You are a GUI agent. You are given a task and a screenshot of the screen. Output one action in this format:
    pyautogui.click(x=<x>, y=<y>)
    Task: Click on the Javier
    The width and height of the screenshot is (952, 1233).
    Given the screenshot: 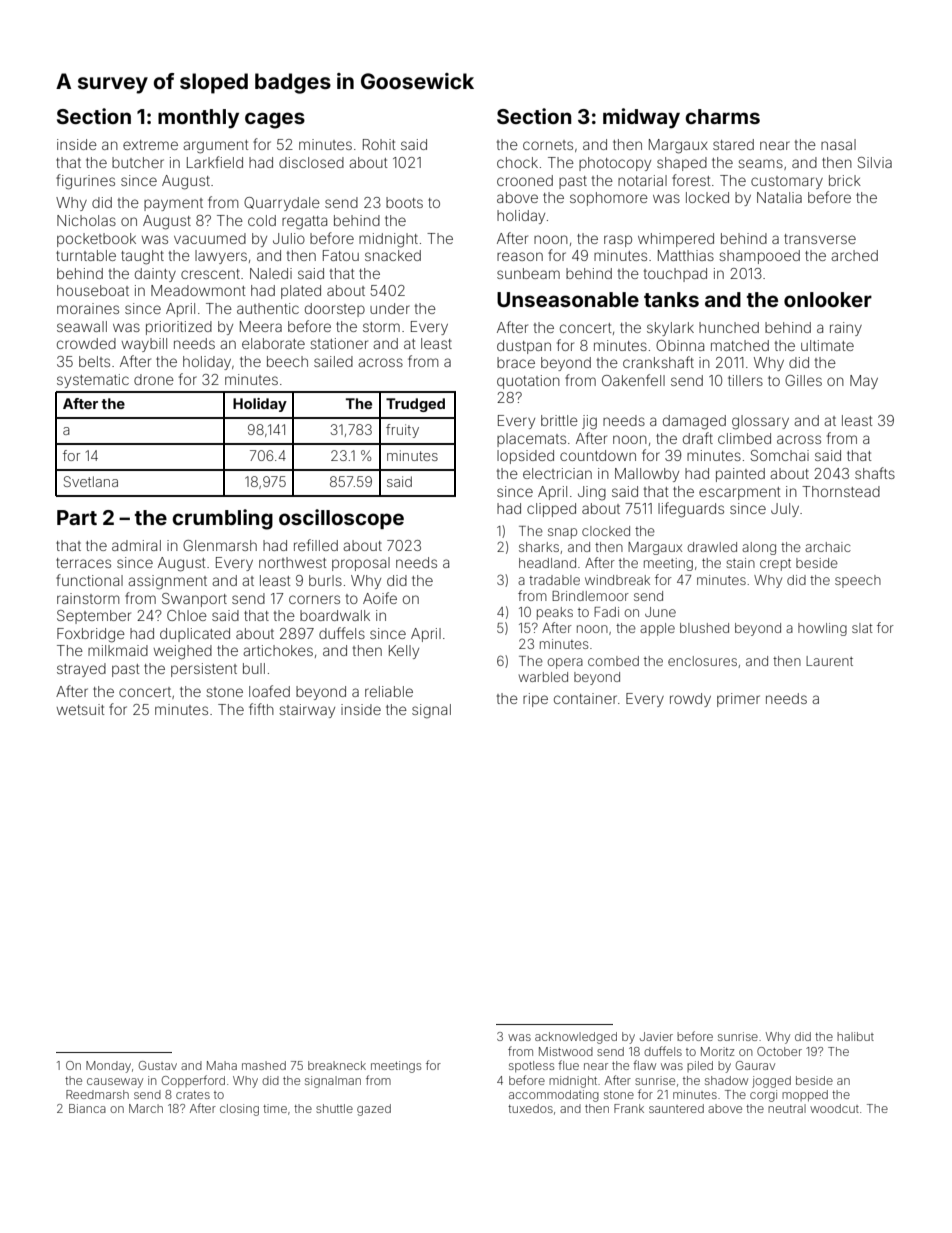 What is the action you would take?
    pyautogui.click(x=656, y=1036)
